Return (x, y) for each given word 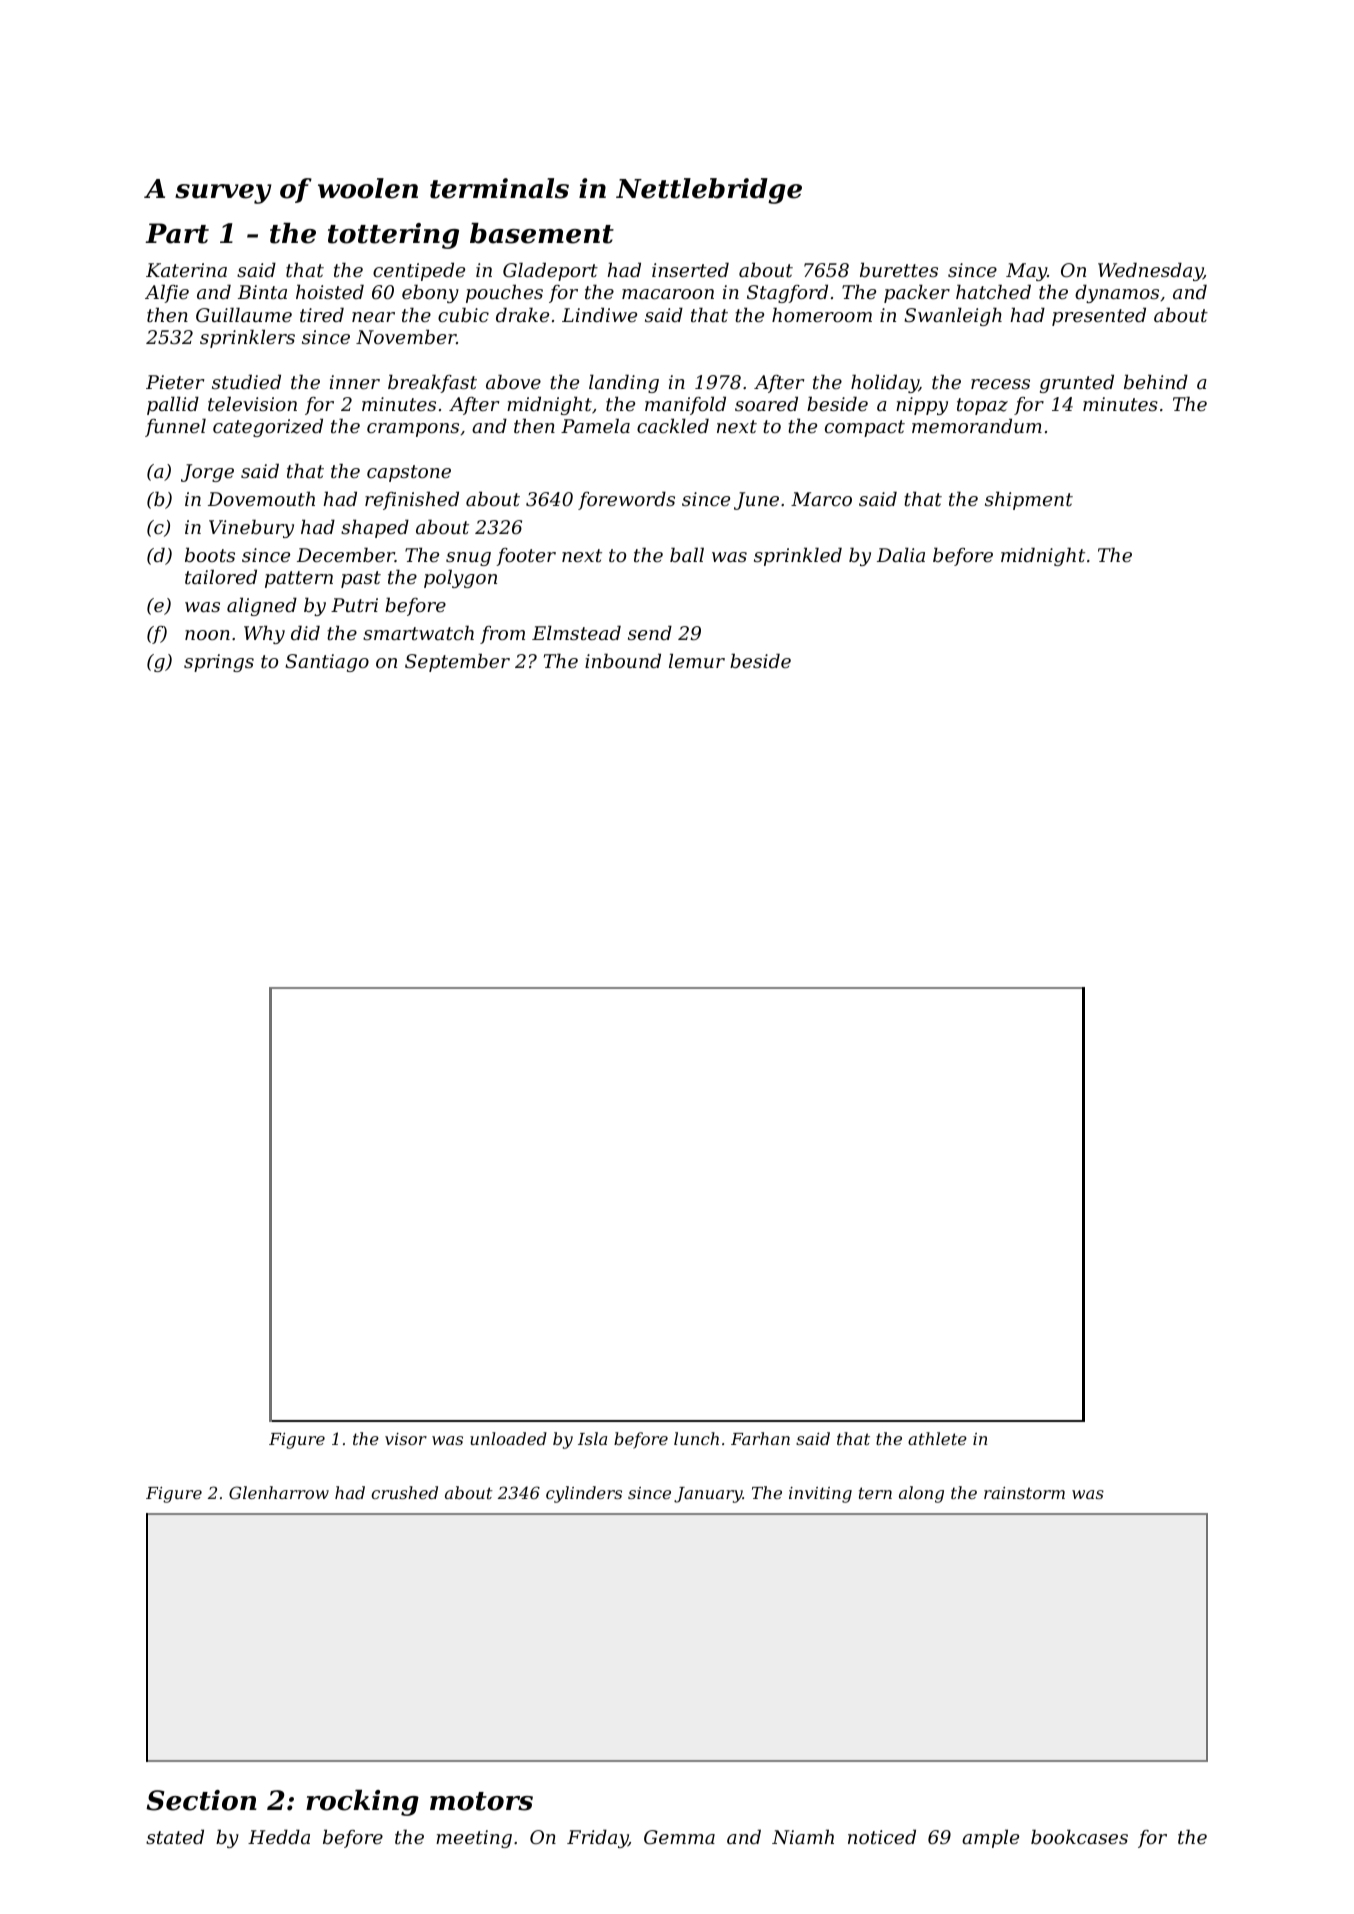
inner (355, 382)
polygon (460, 578)
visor (406, 1439)
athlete (937, 1438)
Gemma (679, 1837)
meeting (474, 1839)
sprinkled (798, 556)
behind (1156, 381)
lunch (696, 1438)
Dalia (901, 554)
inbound (623, 660)
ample (990, 1838)
